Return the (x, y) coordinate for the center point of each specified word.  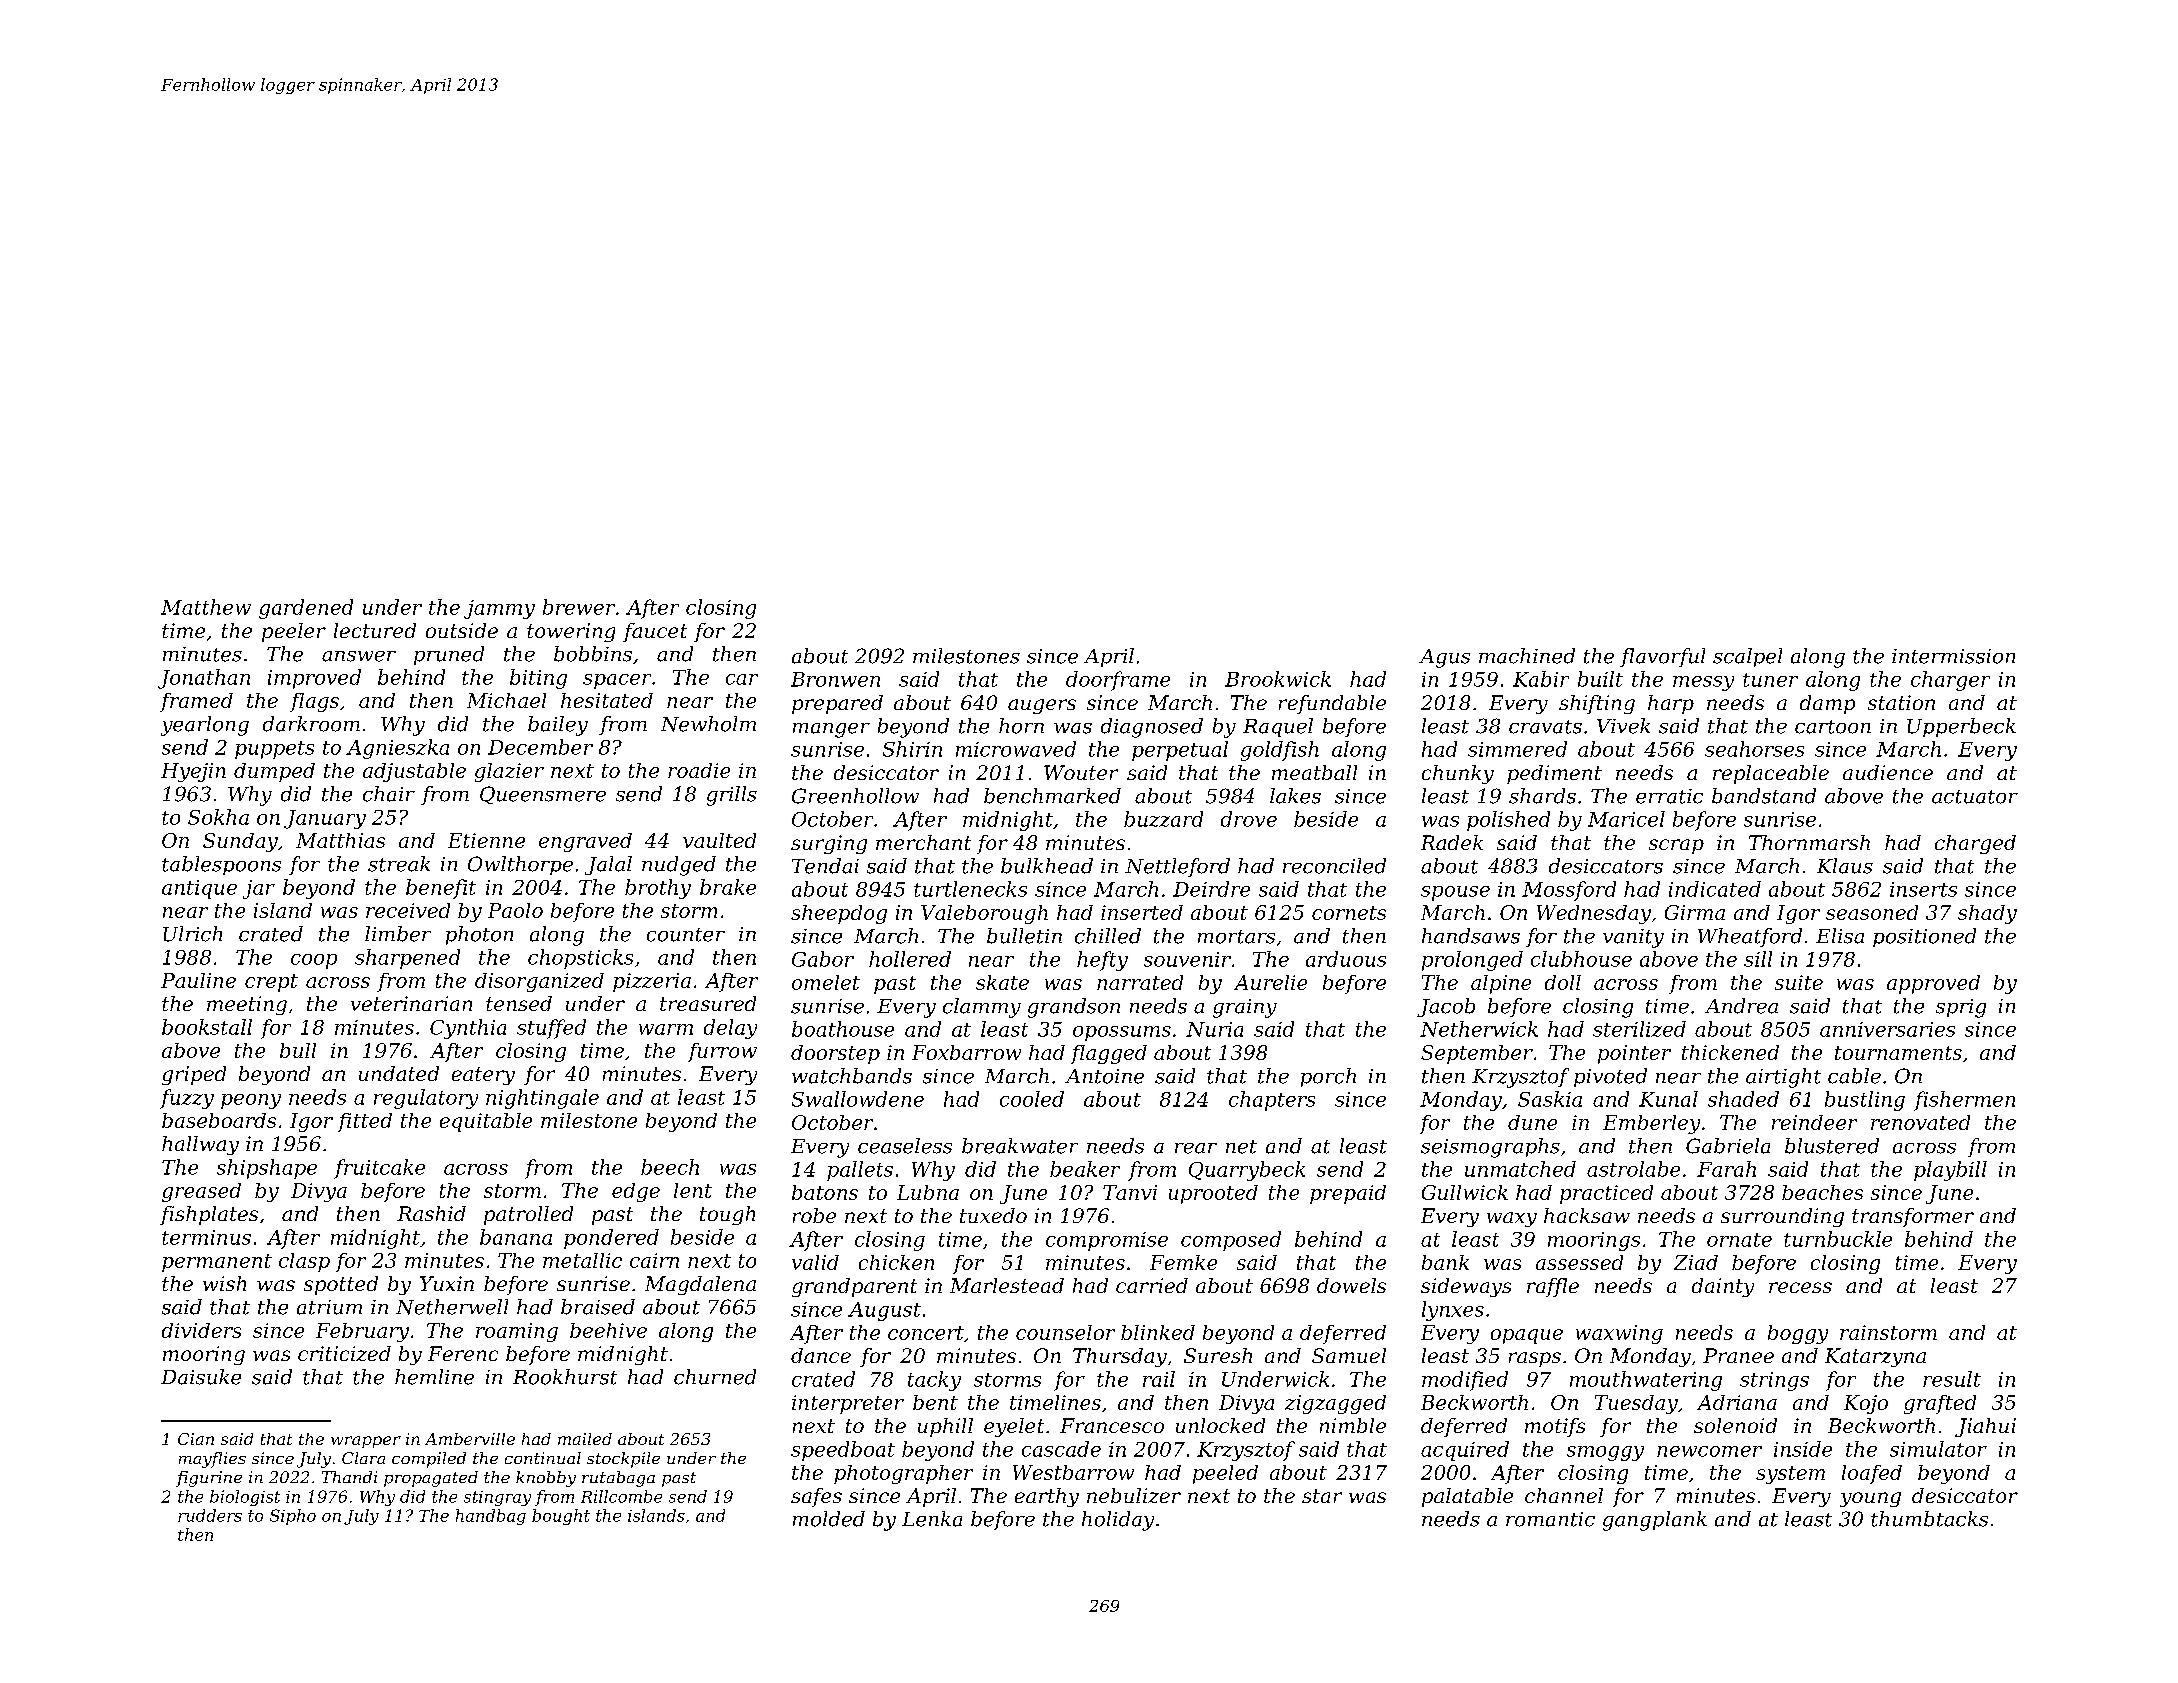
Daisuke (201, 1377)
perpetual (1180, 751)
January (325, 819)
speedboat (843, 1451)
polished (1508, 821)
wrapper (366, 1442)
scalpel (1747, 657)
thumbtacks (1929, 1519)
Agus (1444, 658)
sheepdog (839, 914)
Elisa (1840, 936)
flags (314, 702)
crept (271, 983)
